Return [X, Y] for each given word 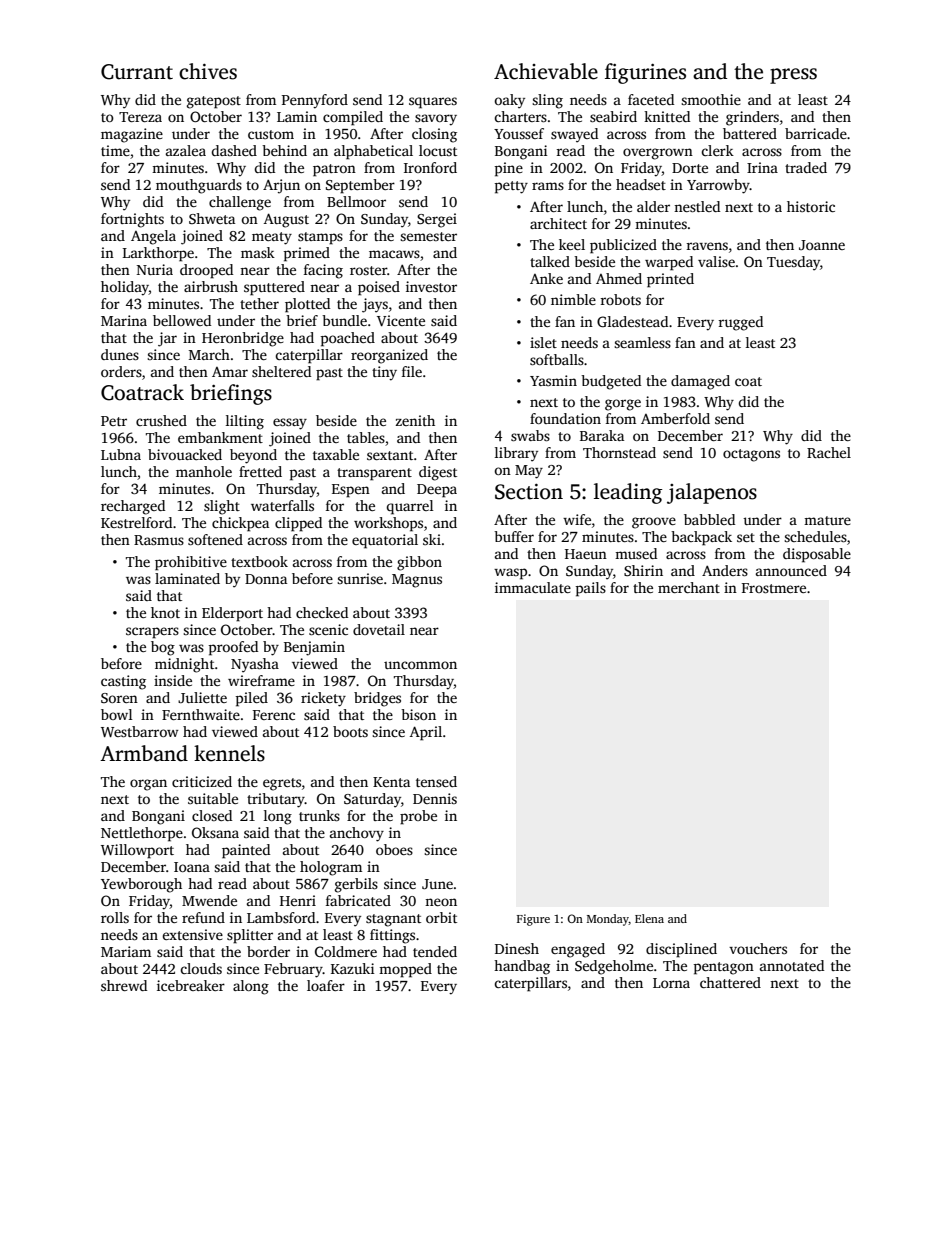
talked [550, 261]
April [426, 733]
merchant [689, 587]
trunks [319, 815]
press [793, 76]
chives [208, 71]
